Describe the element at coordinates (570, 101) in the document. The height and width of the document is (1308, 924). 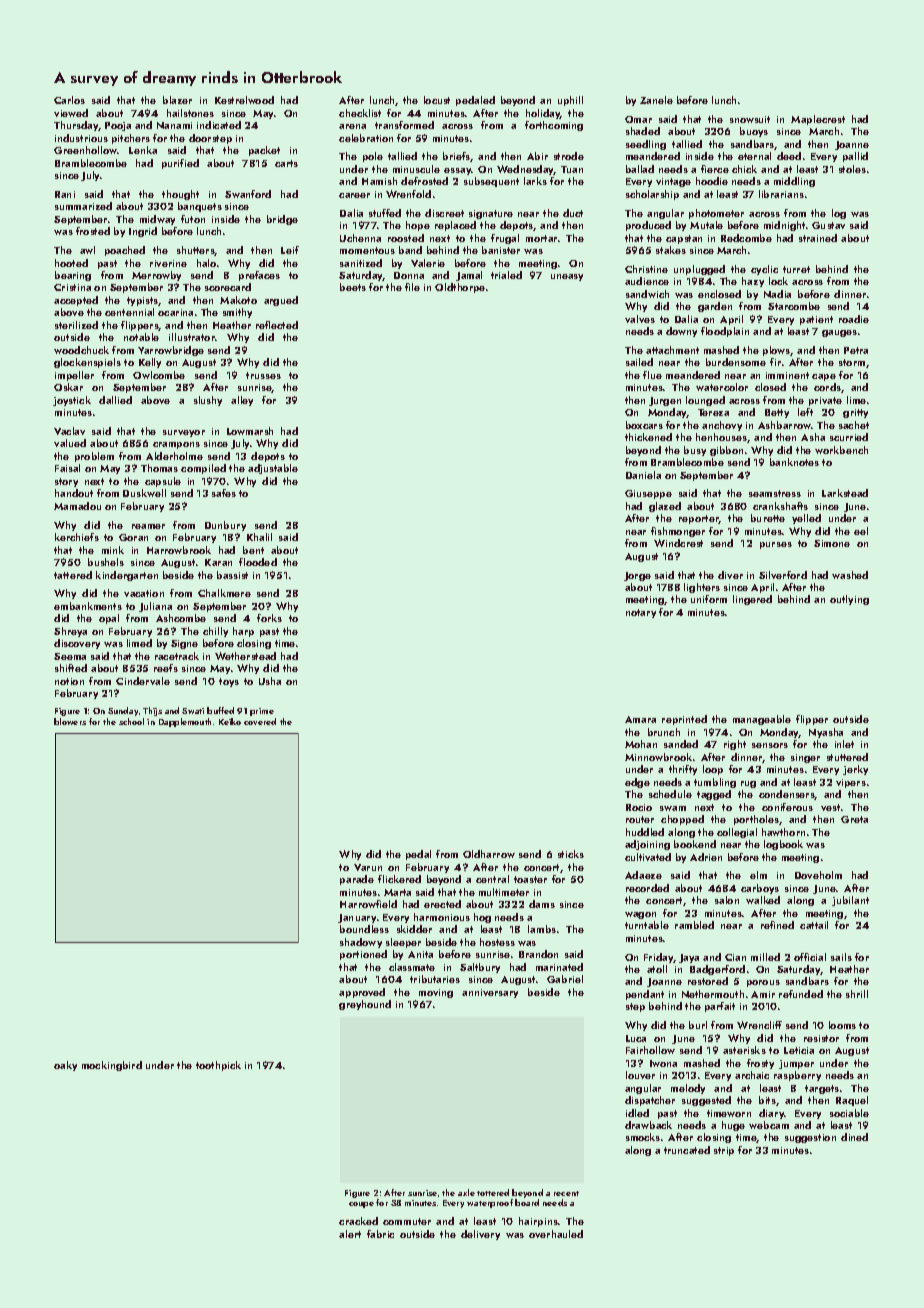
I see `uphill` at that location.
